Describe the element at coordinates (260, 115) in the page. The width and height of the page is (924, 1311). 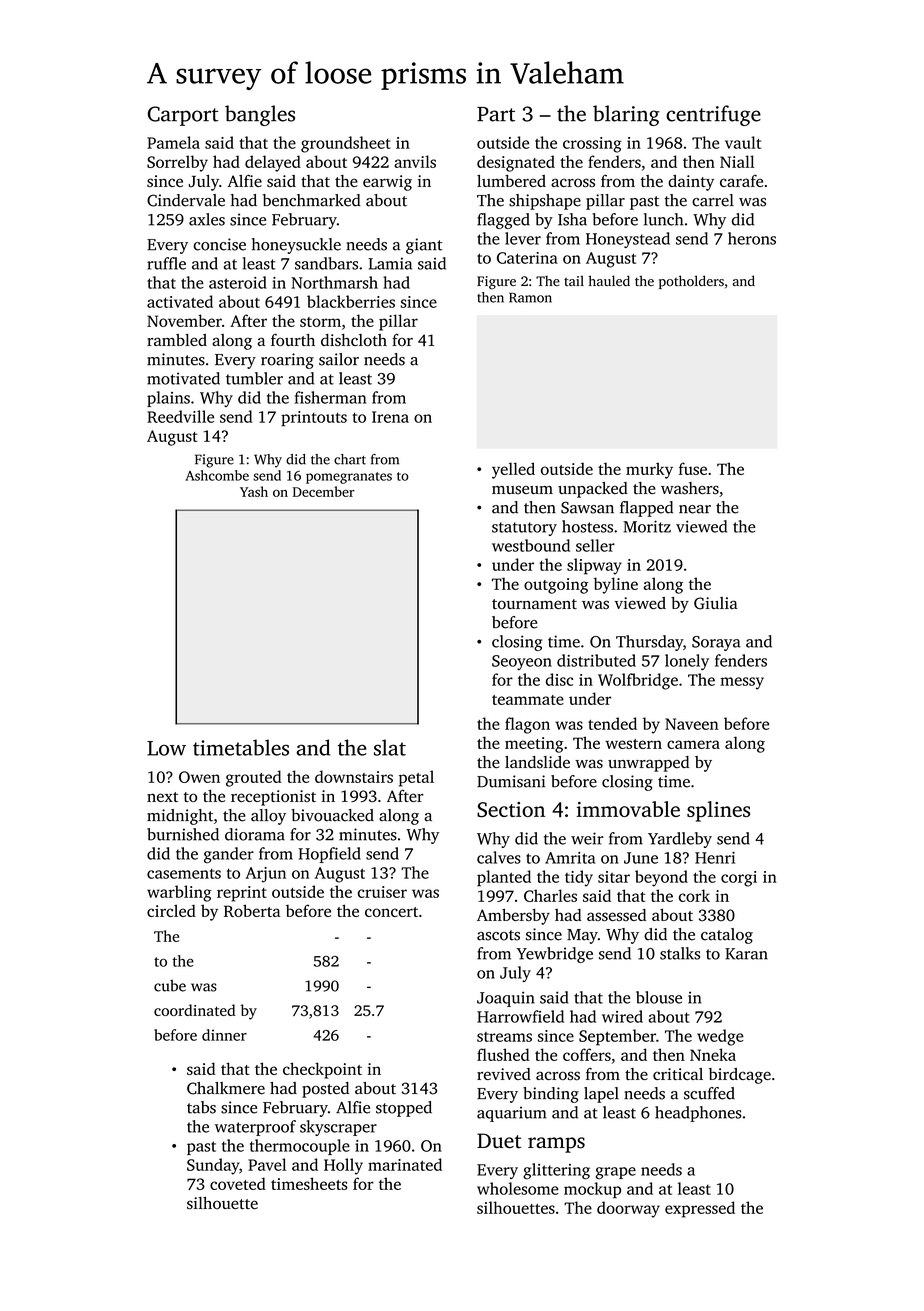
I see `bangles` at that location.
